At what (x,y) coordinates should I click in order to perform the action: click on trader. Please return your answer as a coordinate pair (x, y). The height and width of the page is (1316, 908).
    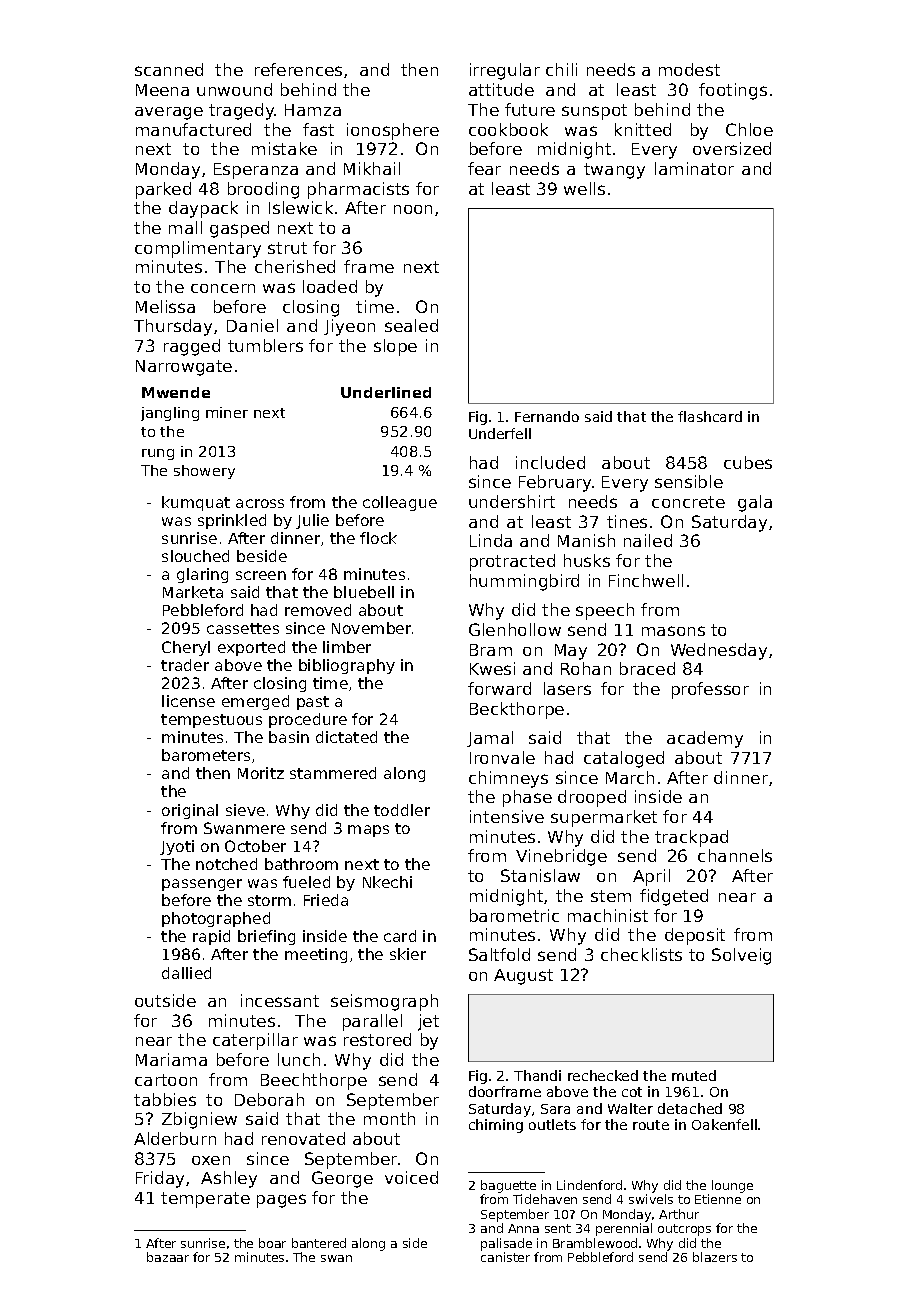
    Looking at the image, I should click on (185, 665).
